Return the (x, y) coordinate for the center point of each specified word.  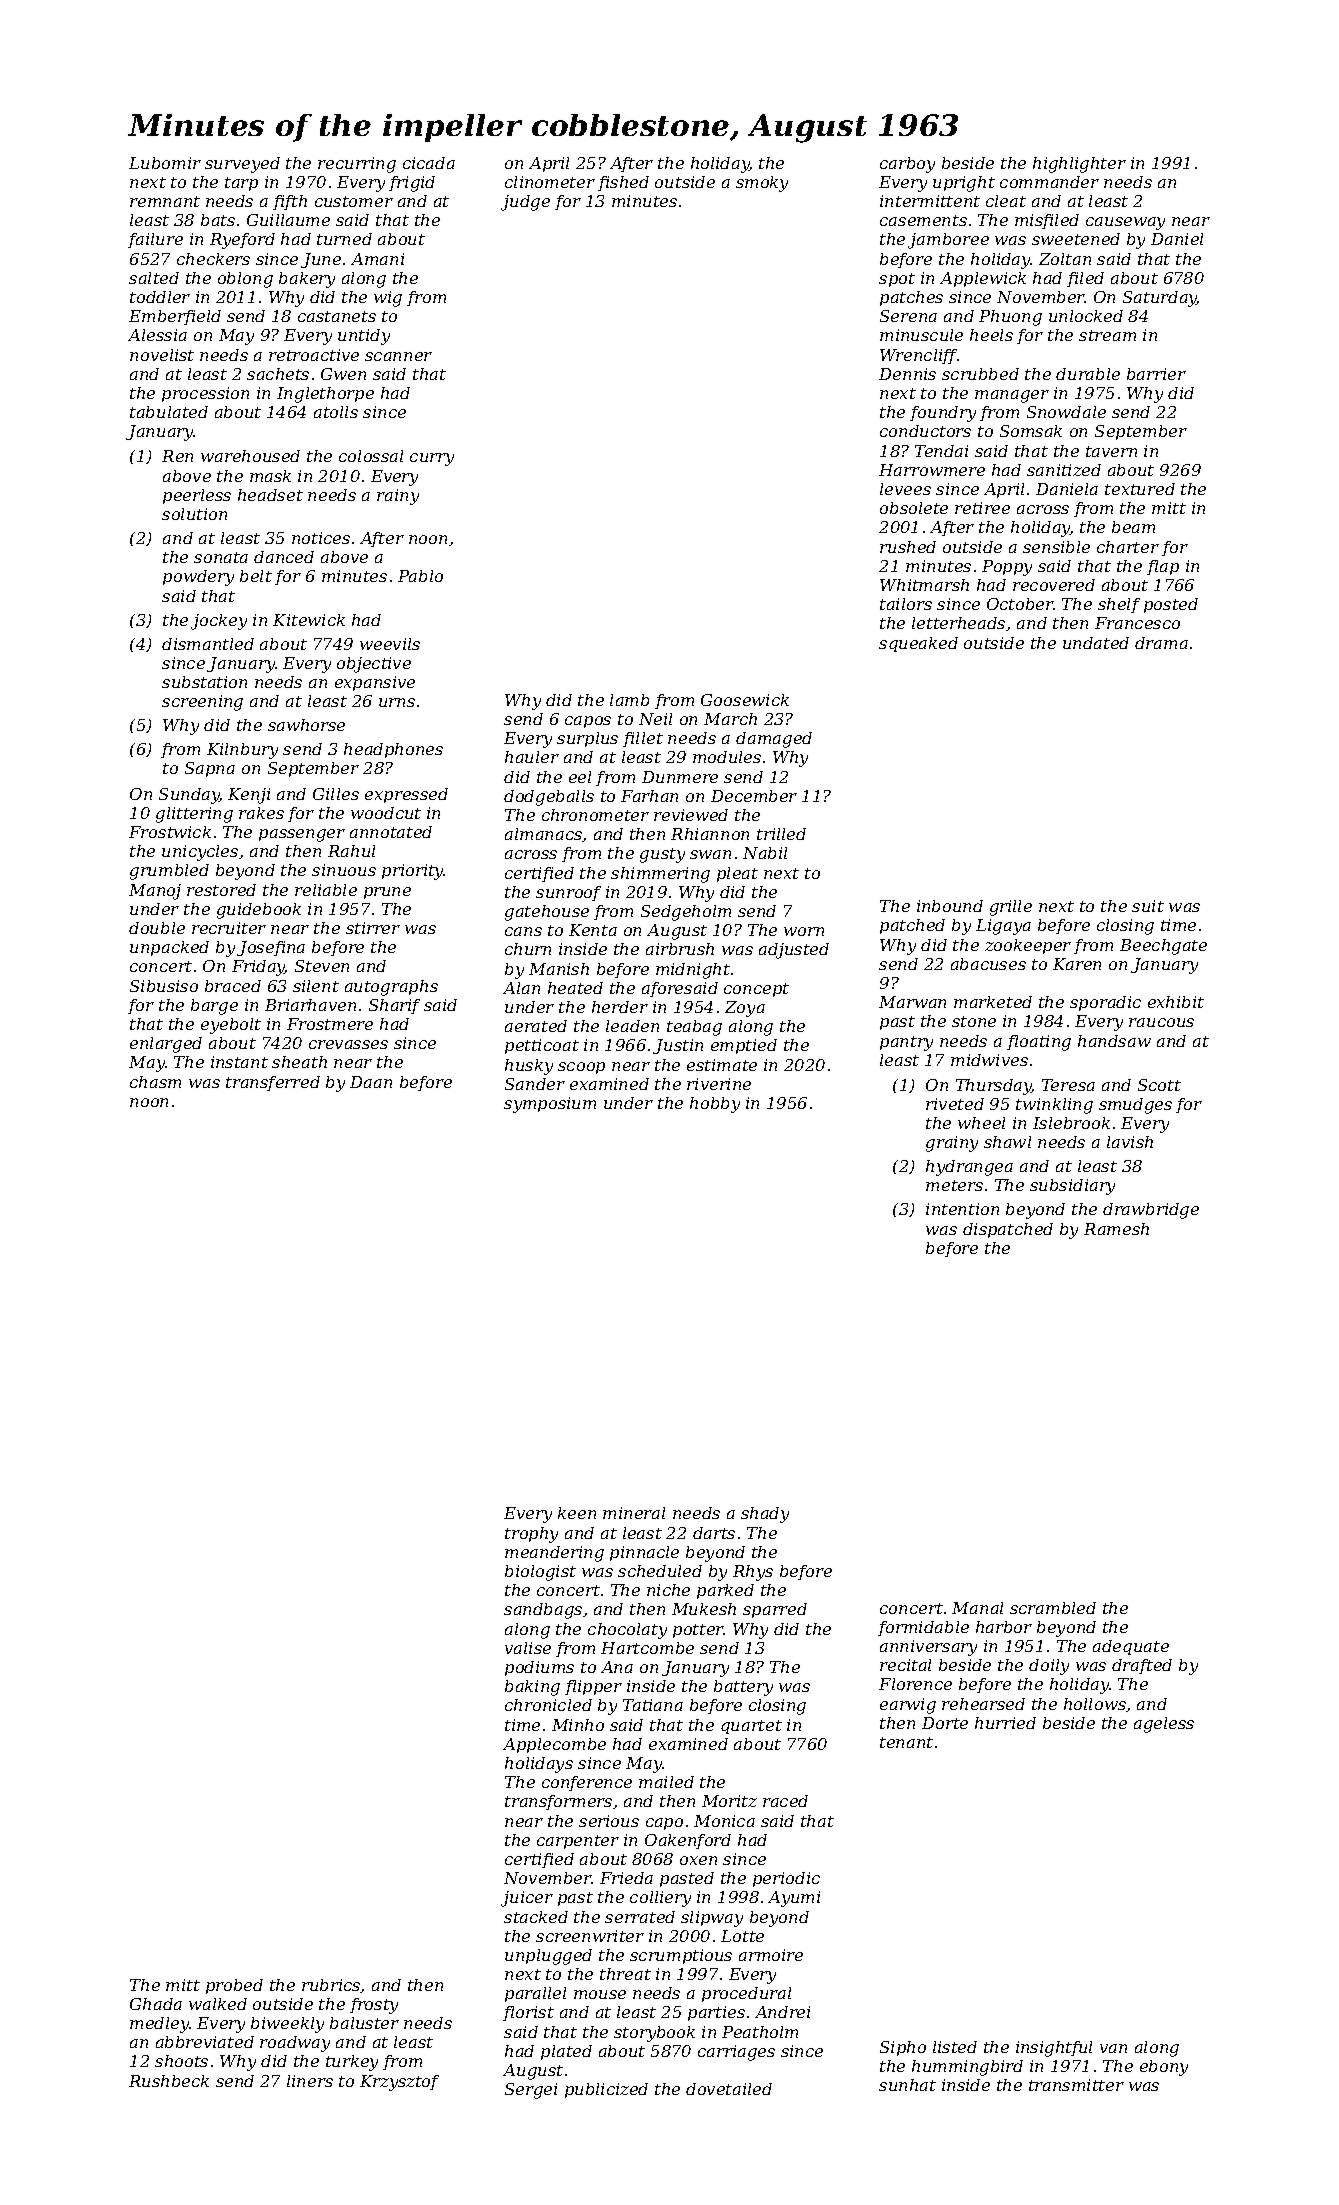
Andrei (782, 2012)
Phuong (1010, 318)
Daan (371, 1082)
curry (432, 459)
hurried (1005, 1723)
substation (204, 682)
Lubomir (165, 163)
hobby (715, 1105)
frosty (374, 2006)
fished (623, 183)
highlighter (1079, 165)
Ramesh (1116, 1229)
